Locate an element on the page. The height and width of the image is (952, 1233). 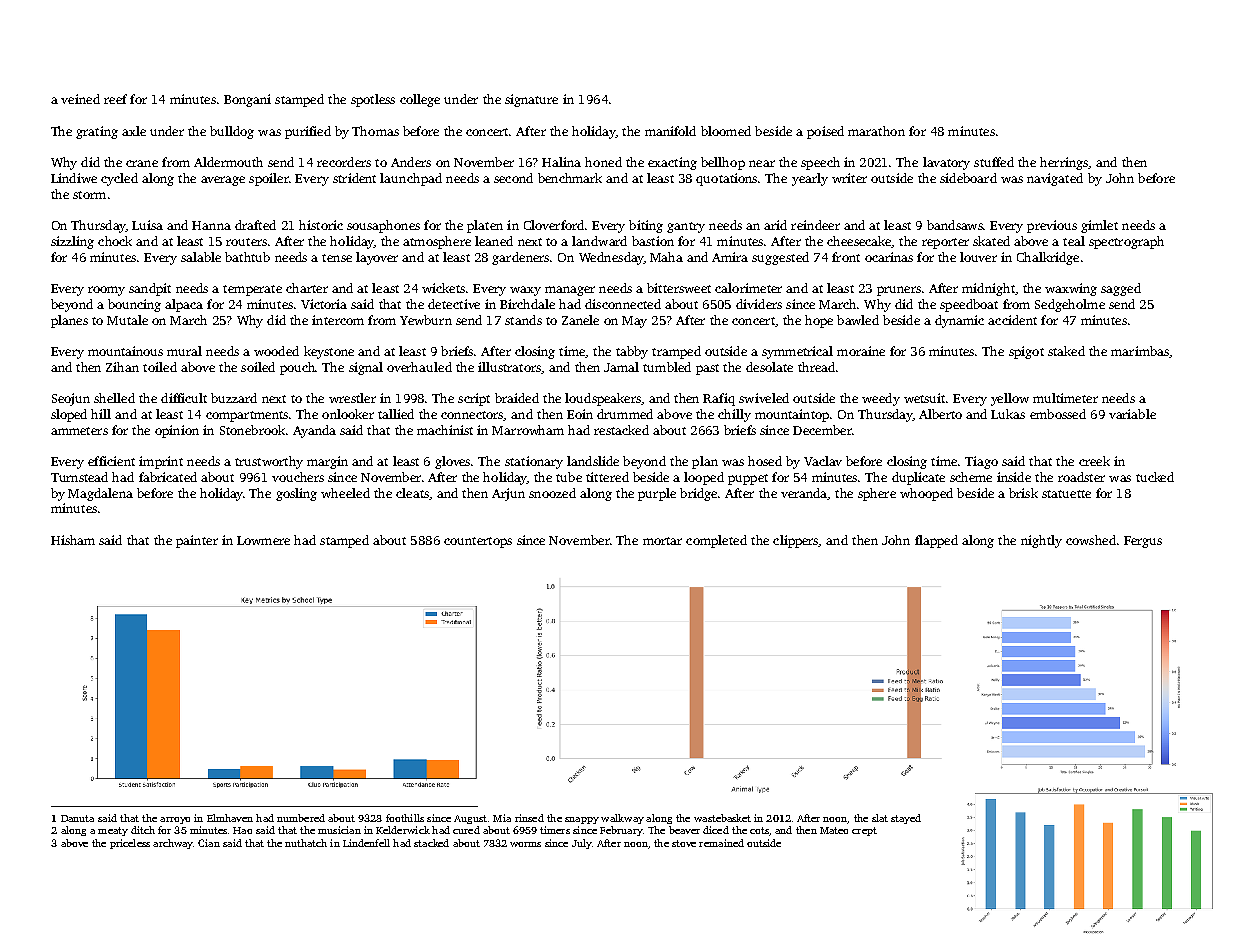
crept is located at coordinates (864, 831).
